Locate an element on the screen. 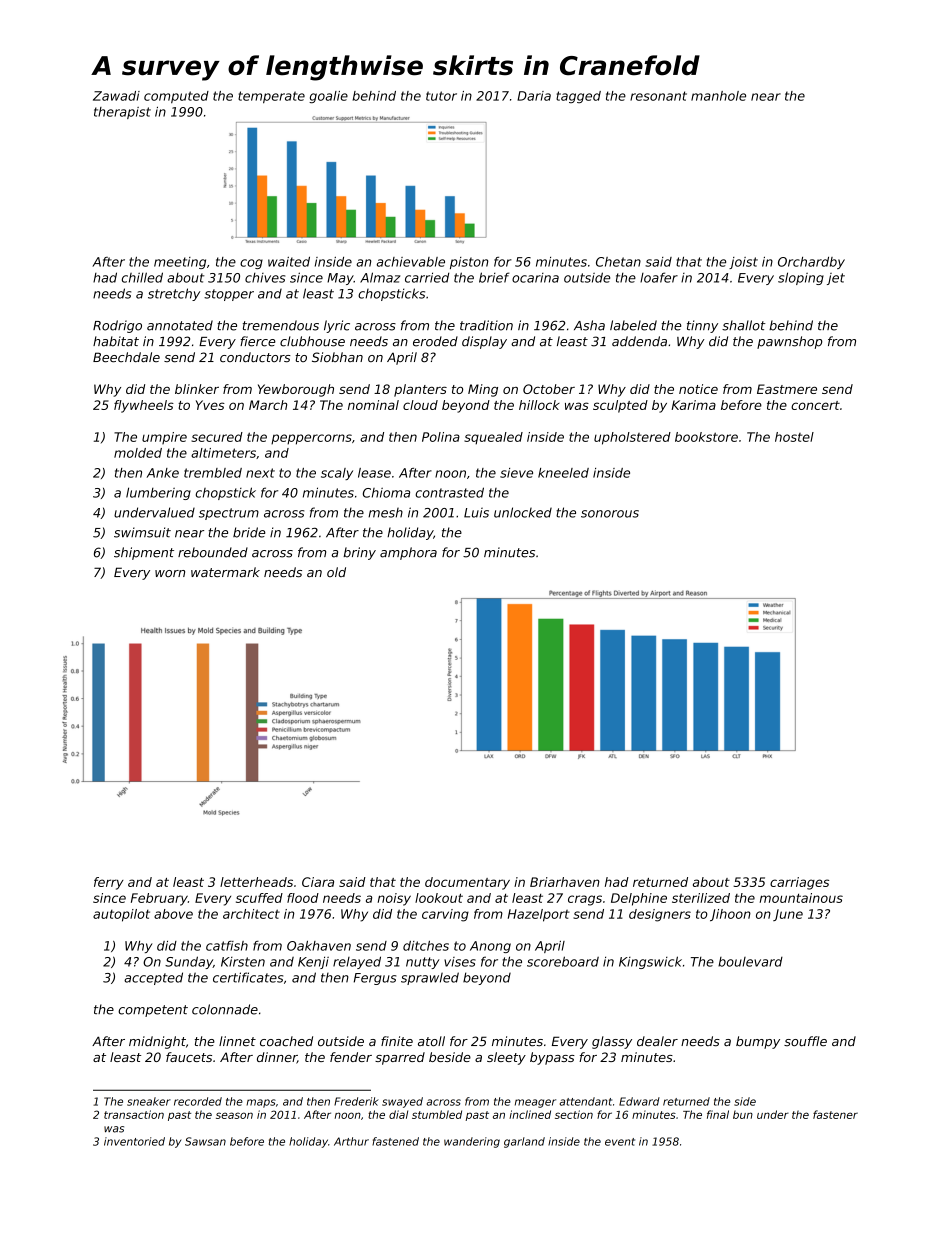 This screenshot has height=1233, width=952. display is located at coordinates (484, 342).
